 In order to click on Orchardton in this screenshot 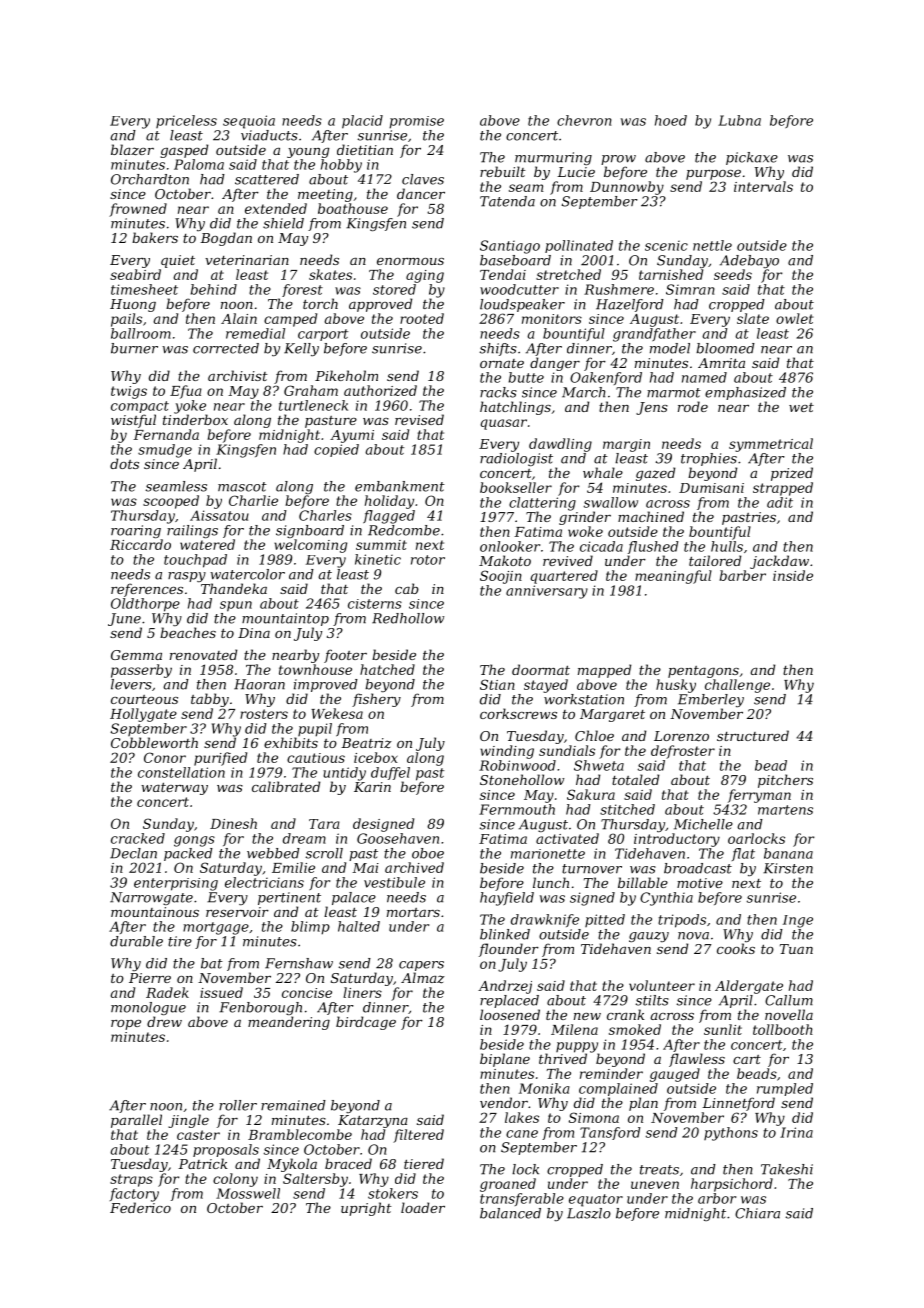, I will do `click(150, 179)`.
